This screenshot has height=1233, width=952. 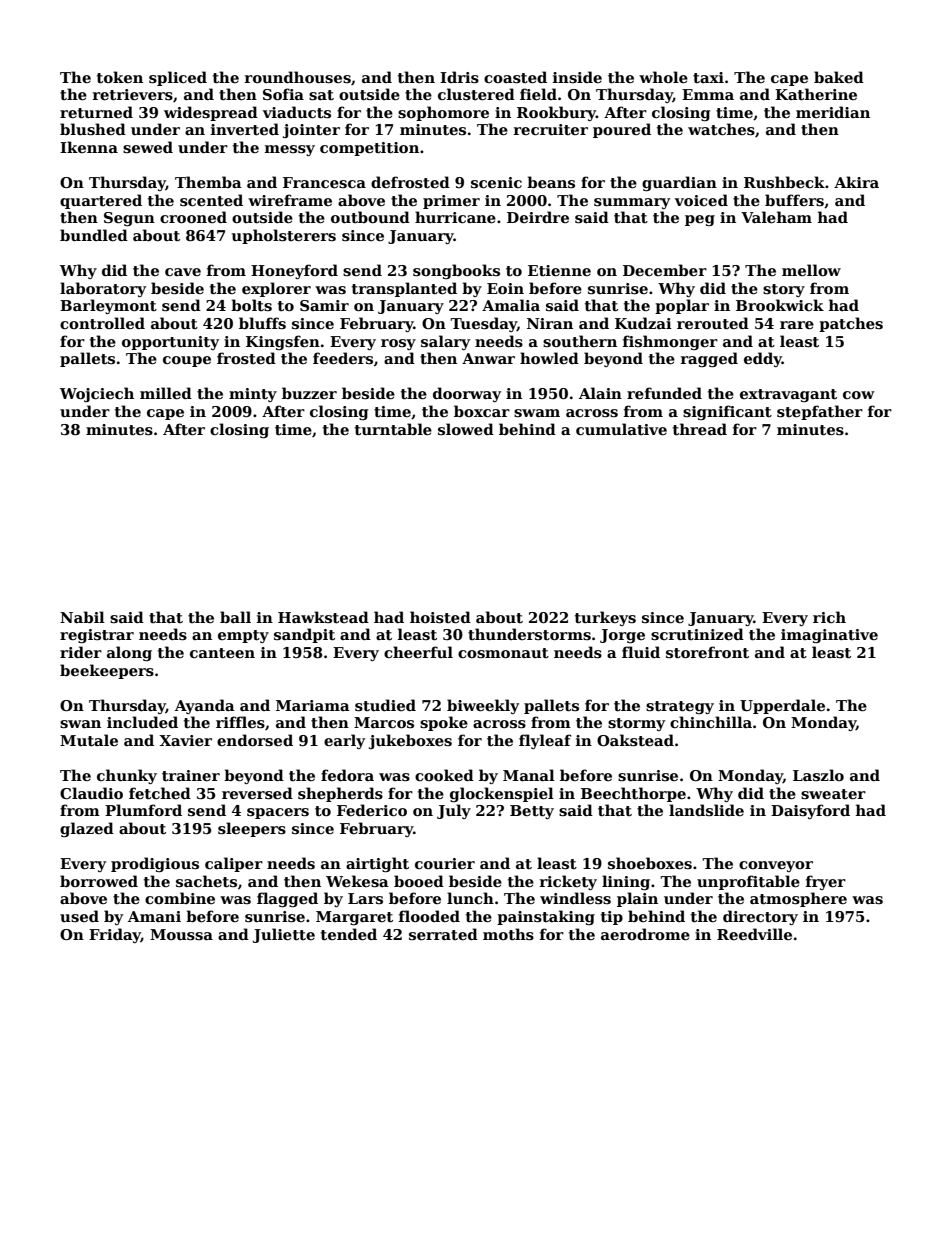 I want to click on scenic, so click(x=496, y=182).
